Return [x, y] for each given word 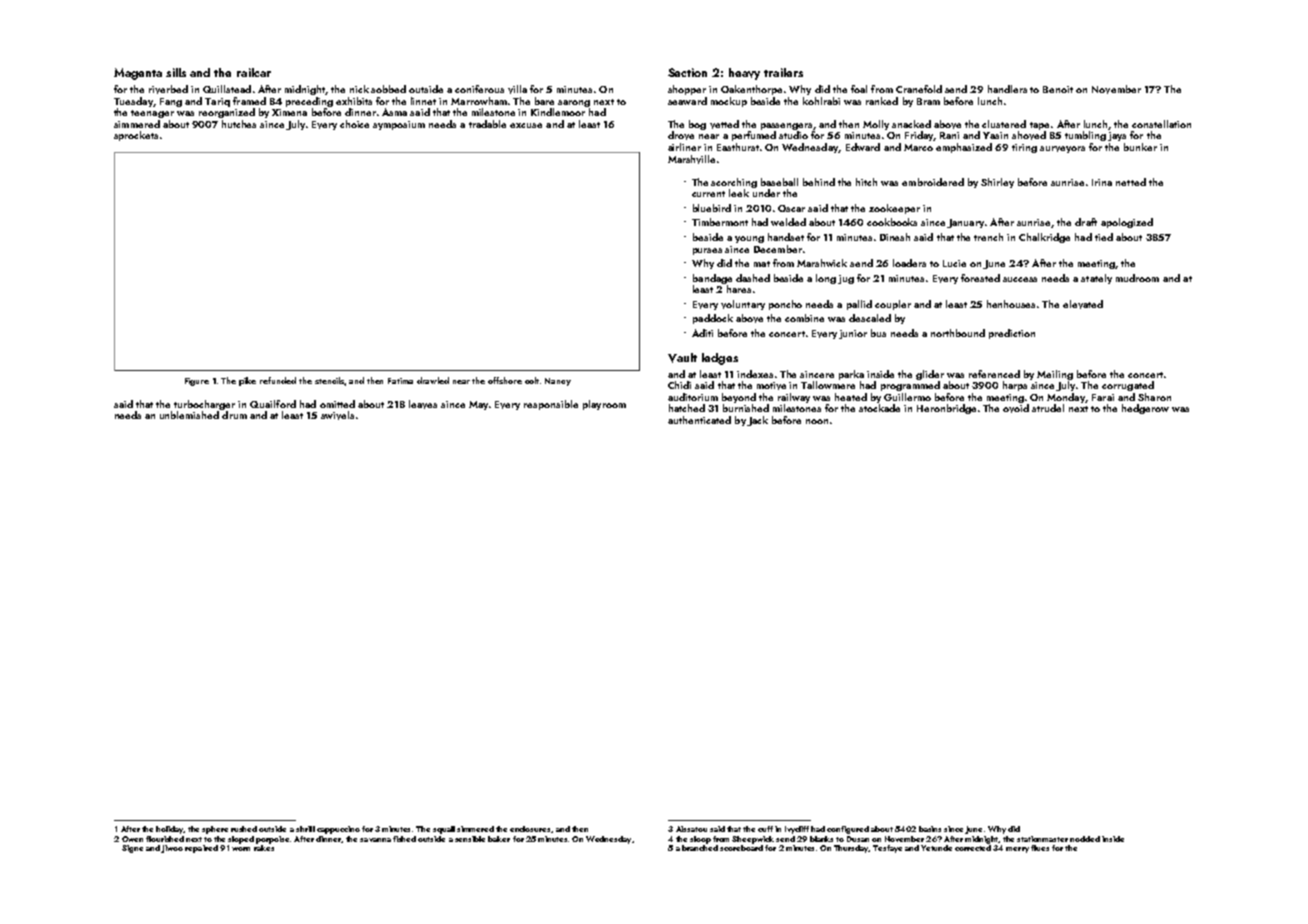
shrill [305, 829]
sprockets [136, 136]
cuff [765, 829]
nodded [1085, 839]
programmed [910, 386]
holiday [170, 830]
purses [707, 251]
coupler [893, 305]
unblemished [189, 415]
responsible [551, 405]
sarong [574, 103]
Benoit [1058, 89]
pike [247, 381]
